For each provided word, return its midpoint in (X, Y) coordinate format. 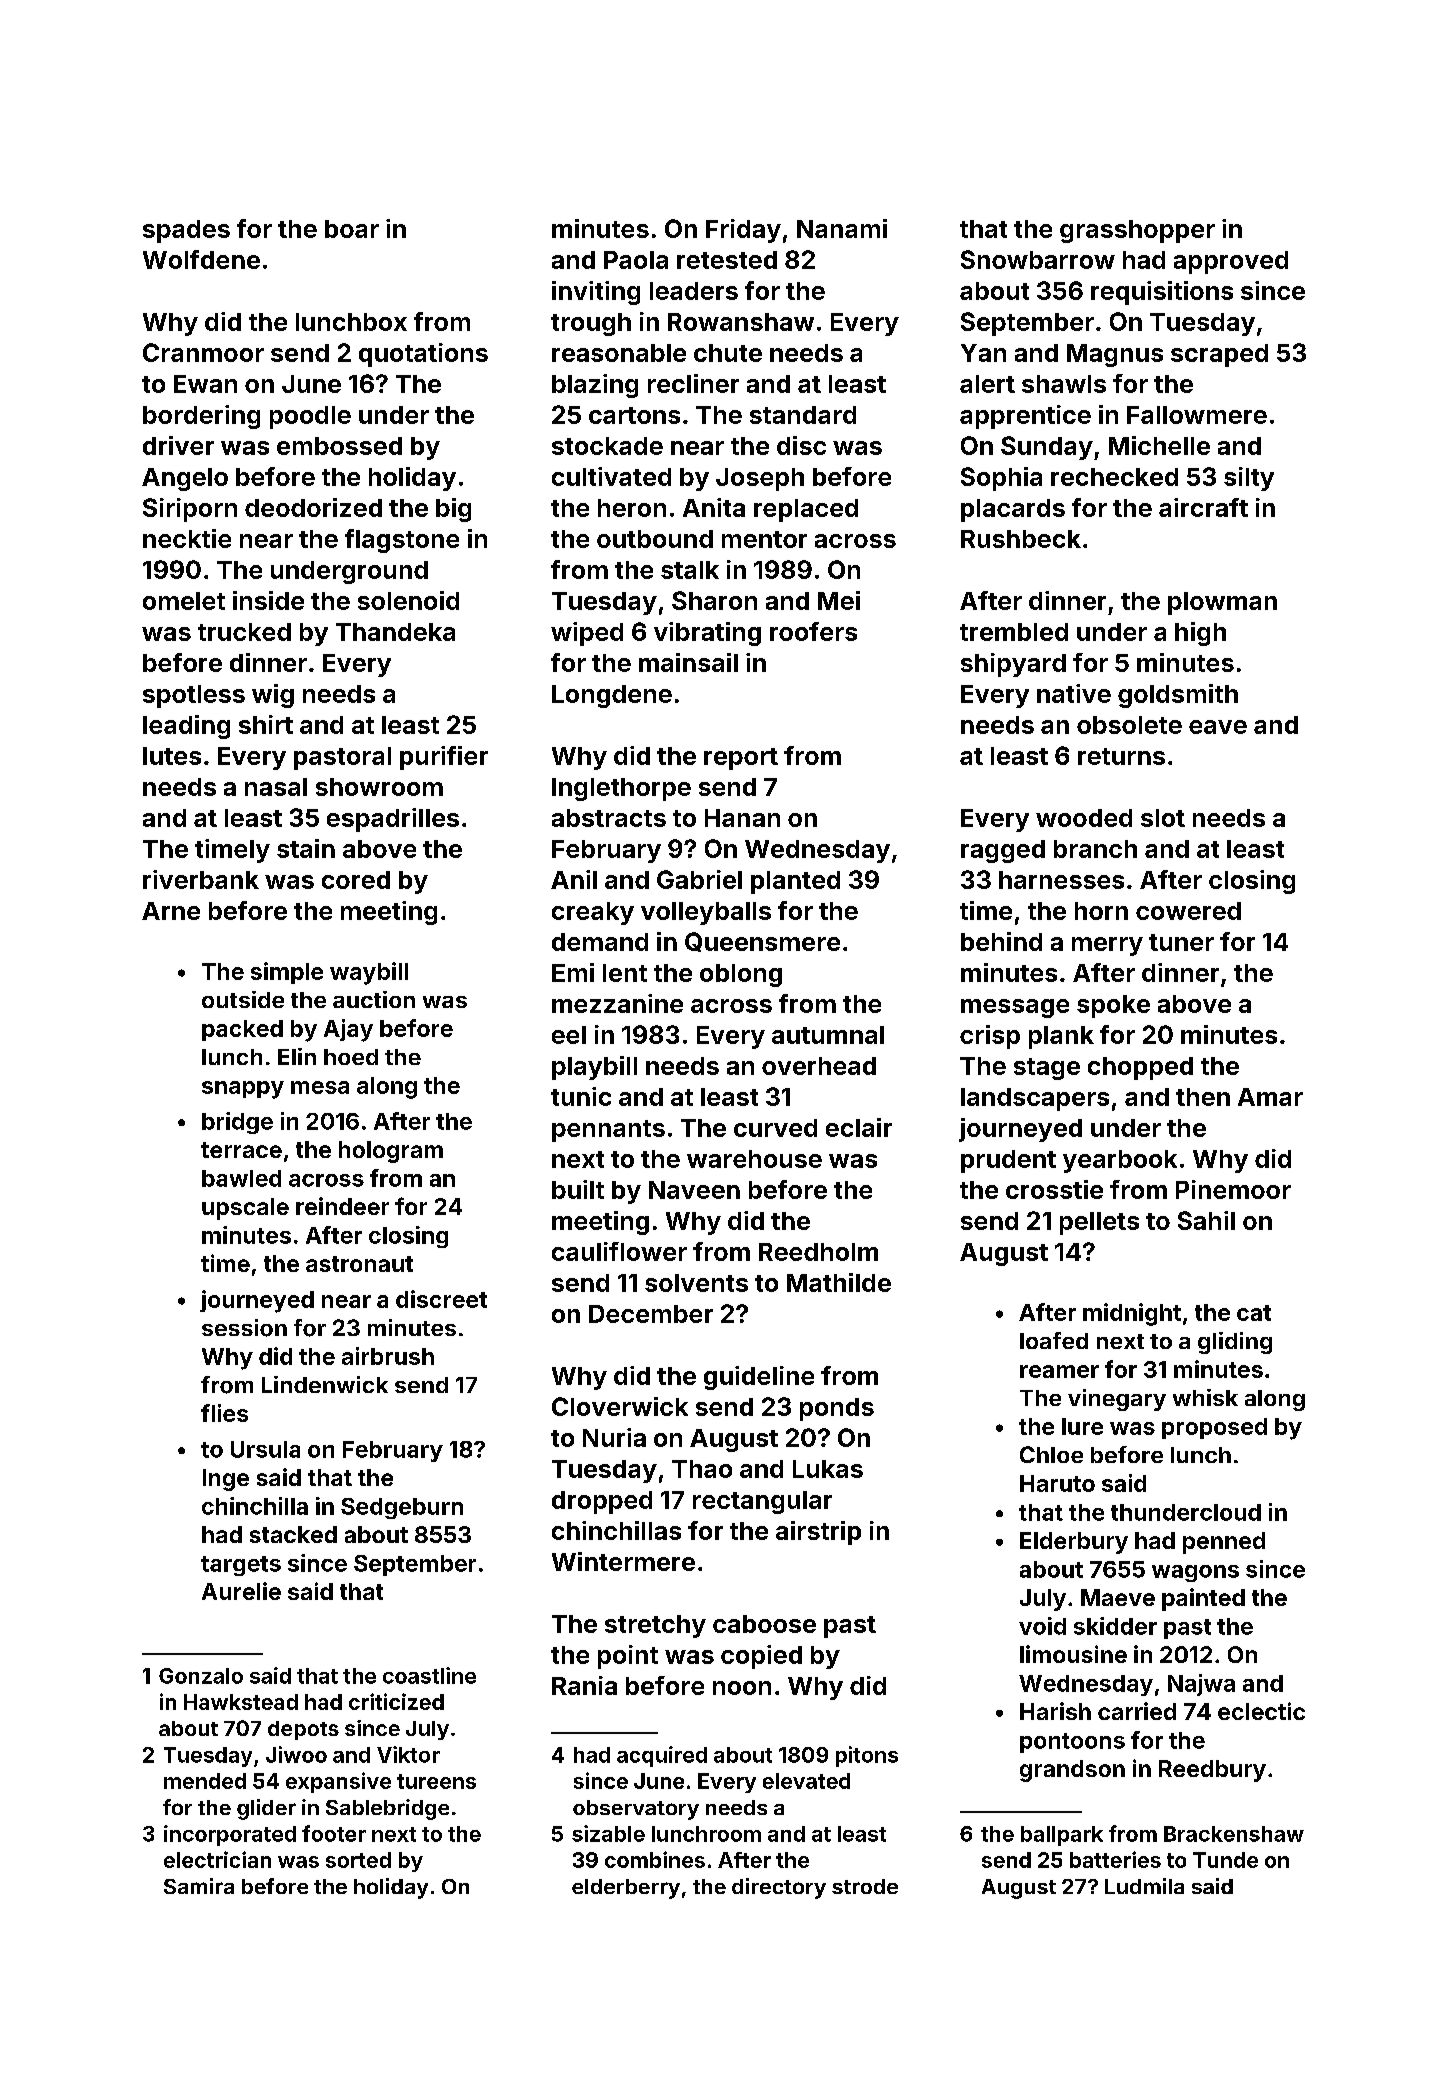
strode (865, 1886)
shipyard (1013, 665)
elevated (806, 1781)
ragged (1003, 851)
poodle (310, 417)
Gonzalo (201, 1676)
